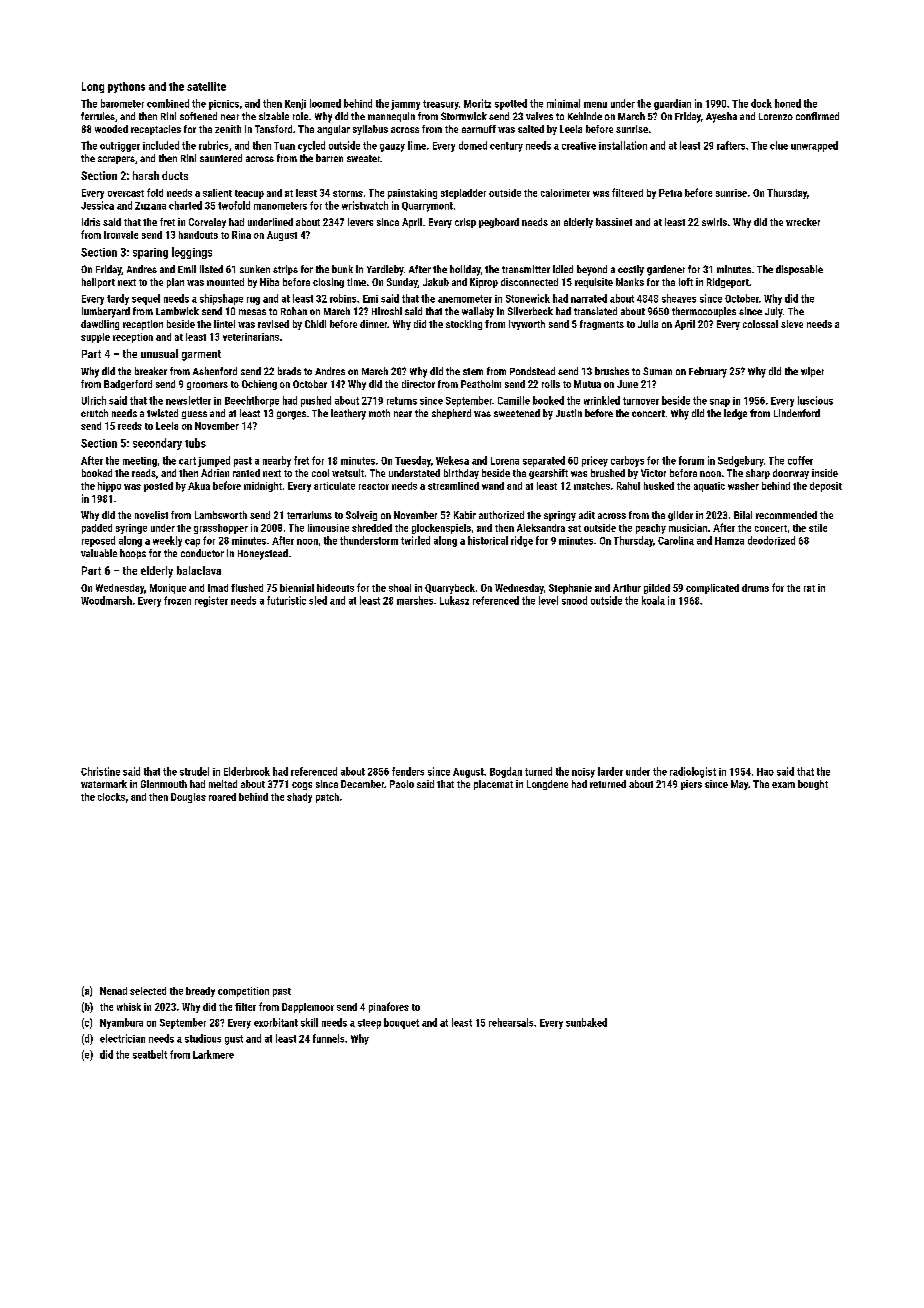 Image resolution: width=924 pixels, height=1308 pixels. What do you see at coordinates (213, 1054) in the page?
I see `Larkmere` at bounding box center [213, 1054].
